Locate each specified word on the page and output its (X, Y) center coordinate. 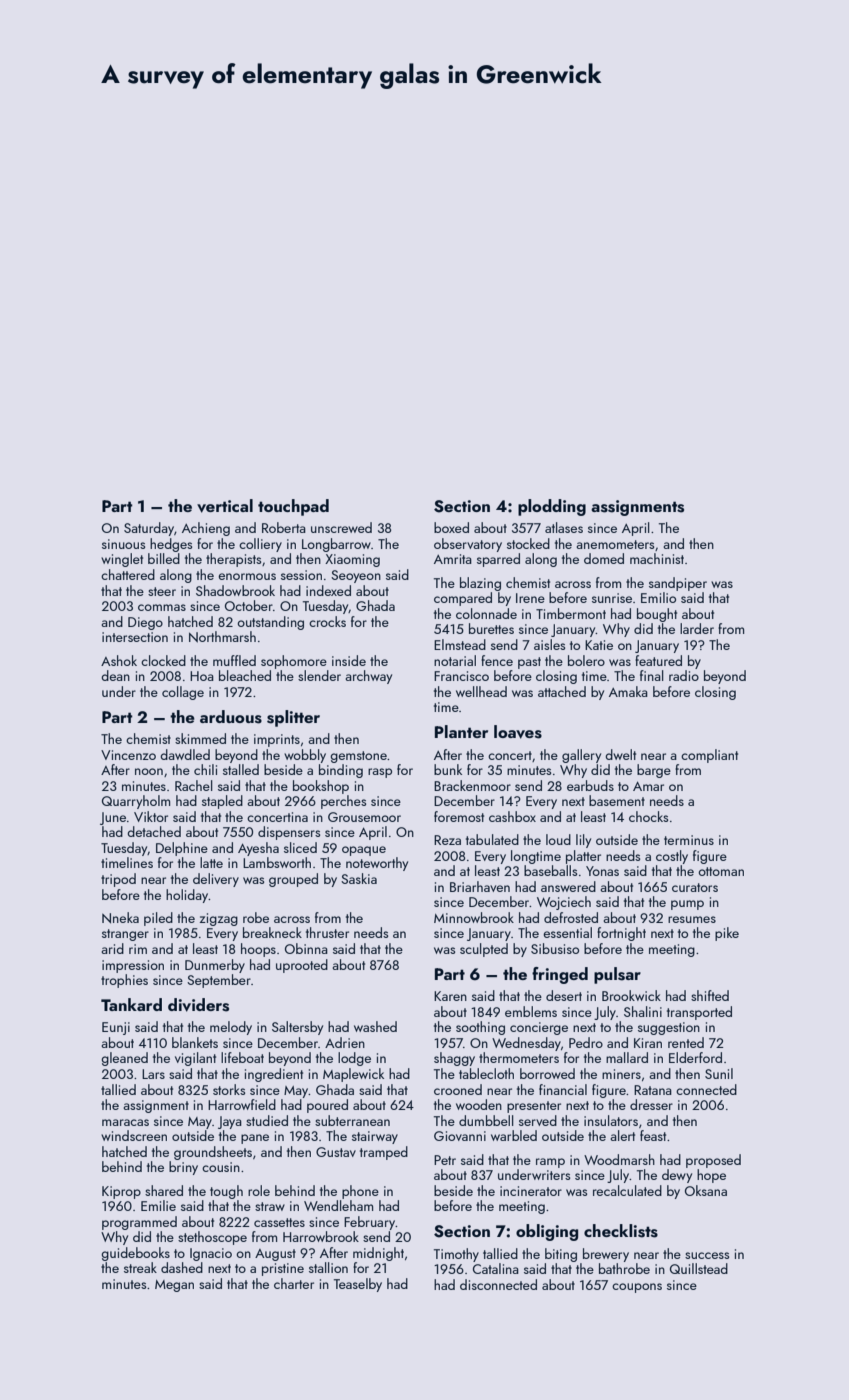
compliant (709, 756)
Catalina (496, 1268)
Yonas (602, 871)
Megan (174, 1286)
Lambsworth (277, 862)
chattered (128, 574)
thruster (327, 932)
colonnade (486, 613)
